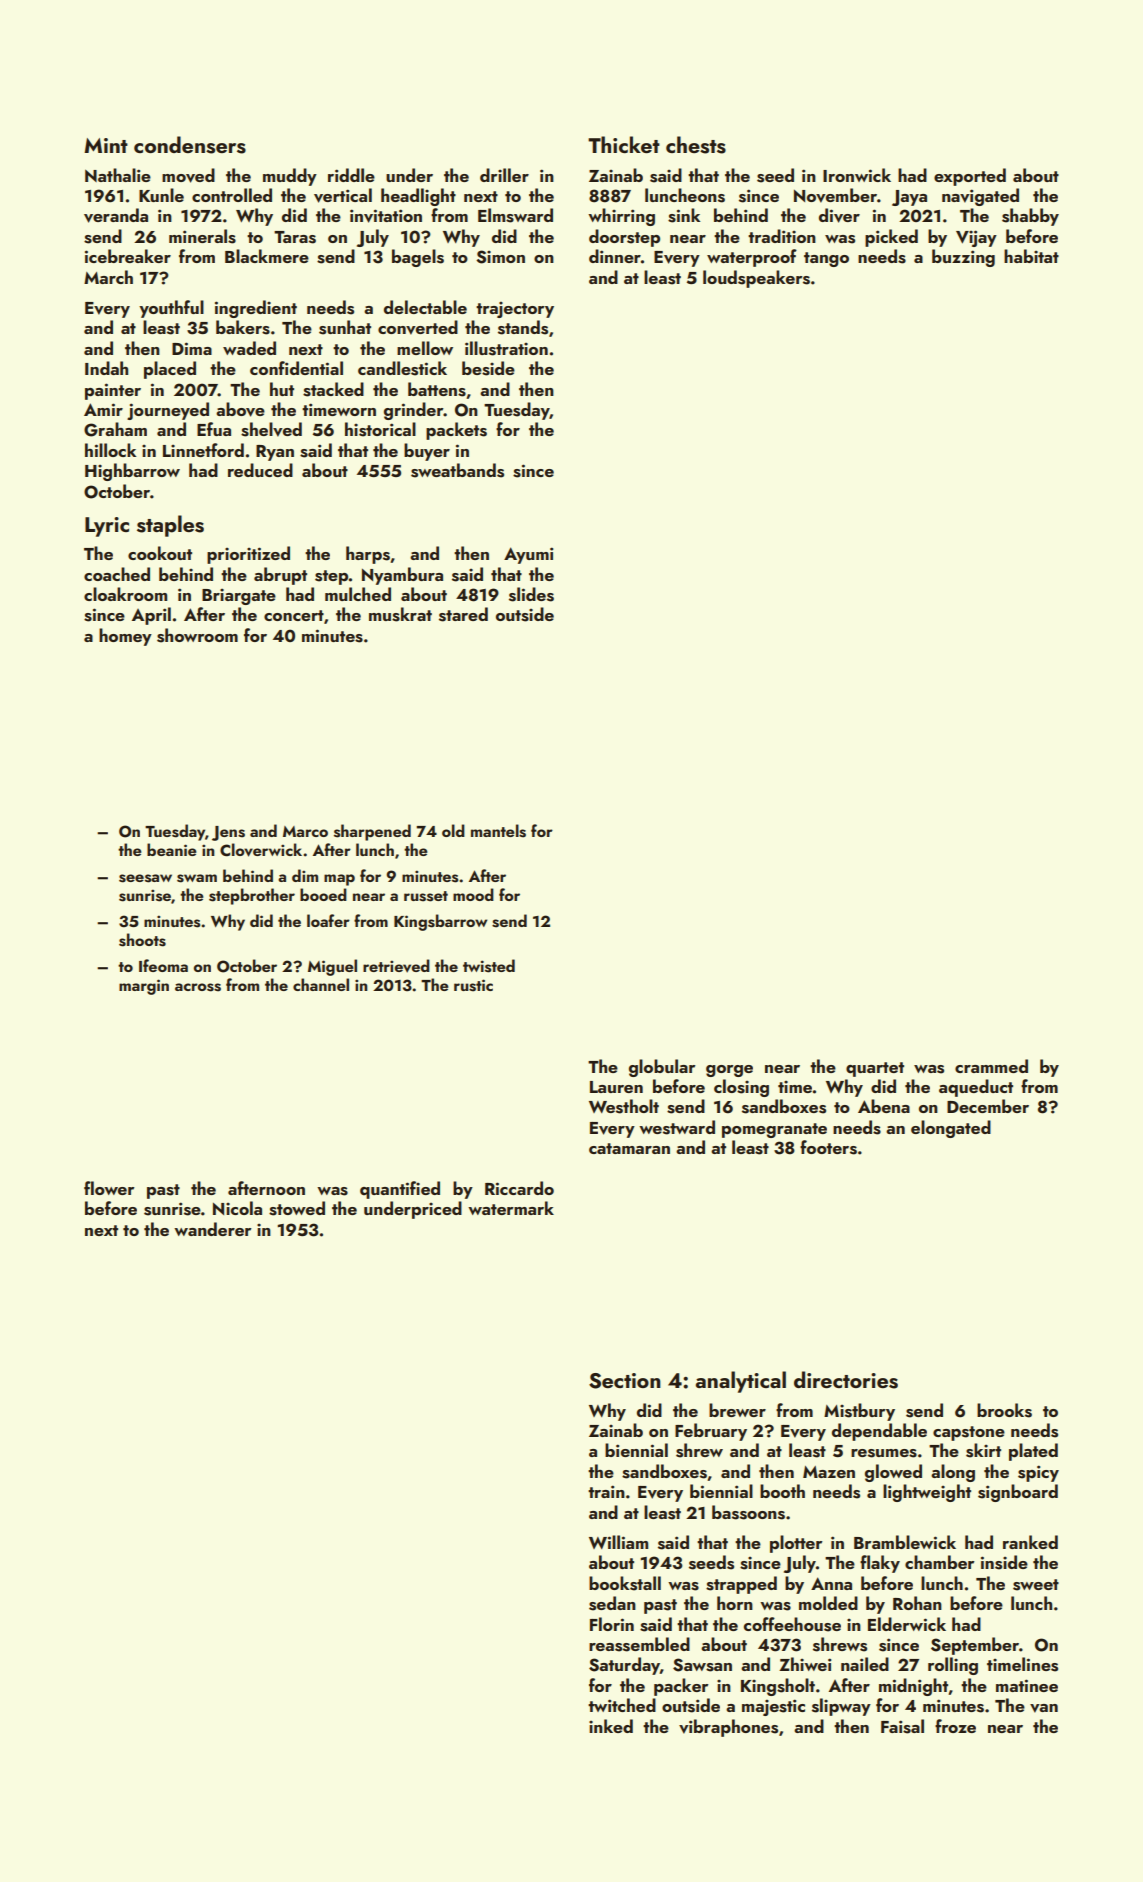 The height and width of the page is (1882, 1143). I want to click on flower, so click(109, 1188).
